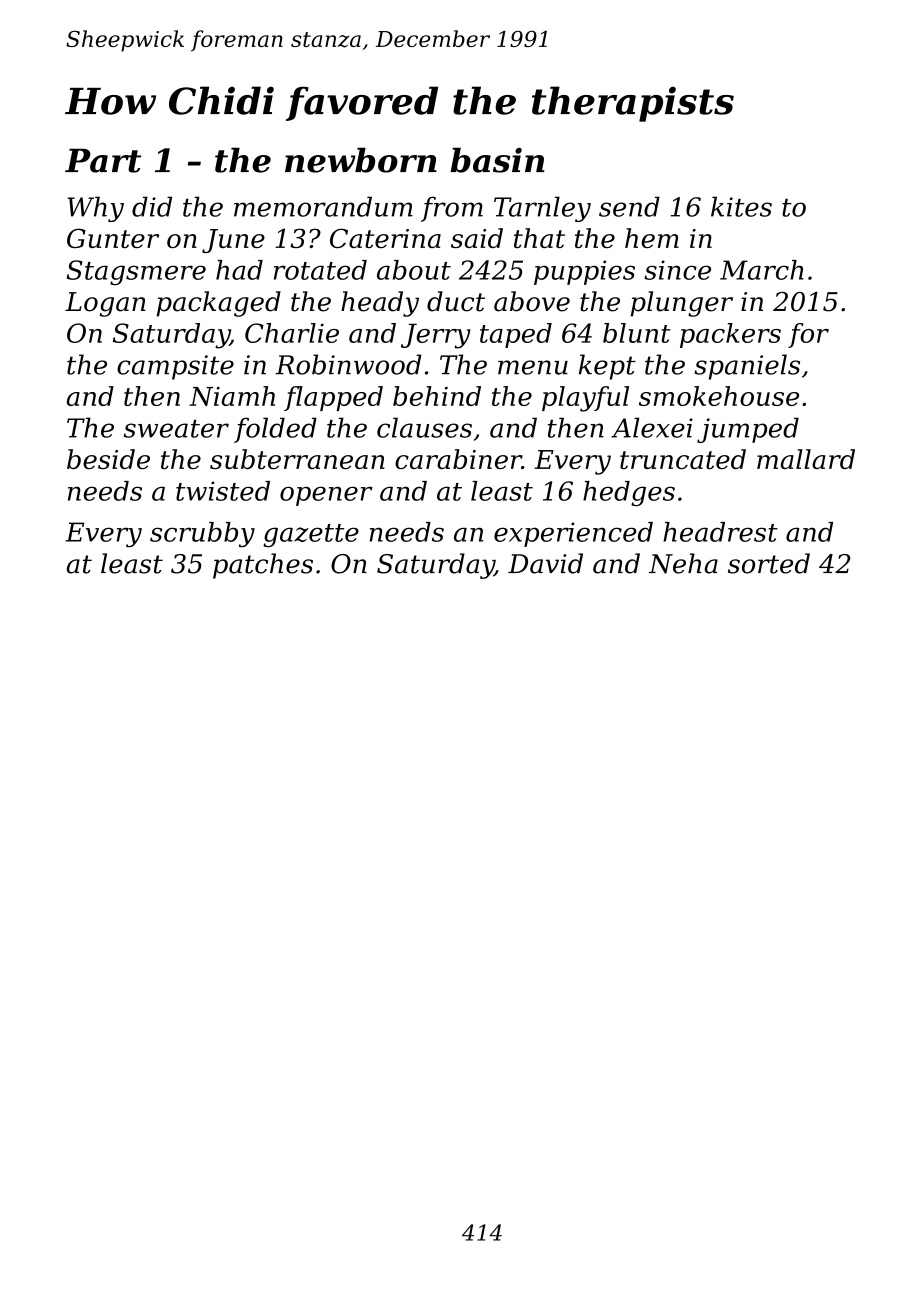 The width and height of the screenshot is (924, 1311). What do you see at coordinates (533, 367) in the screenshot?
I see `menu` at bounding box center [533, 367].
